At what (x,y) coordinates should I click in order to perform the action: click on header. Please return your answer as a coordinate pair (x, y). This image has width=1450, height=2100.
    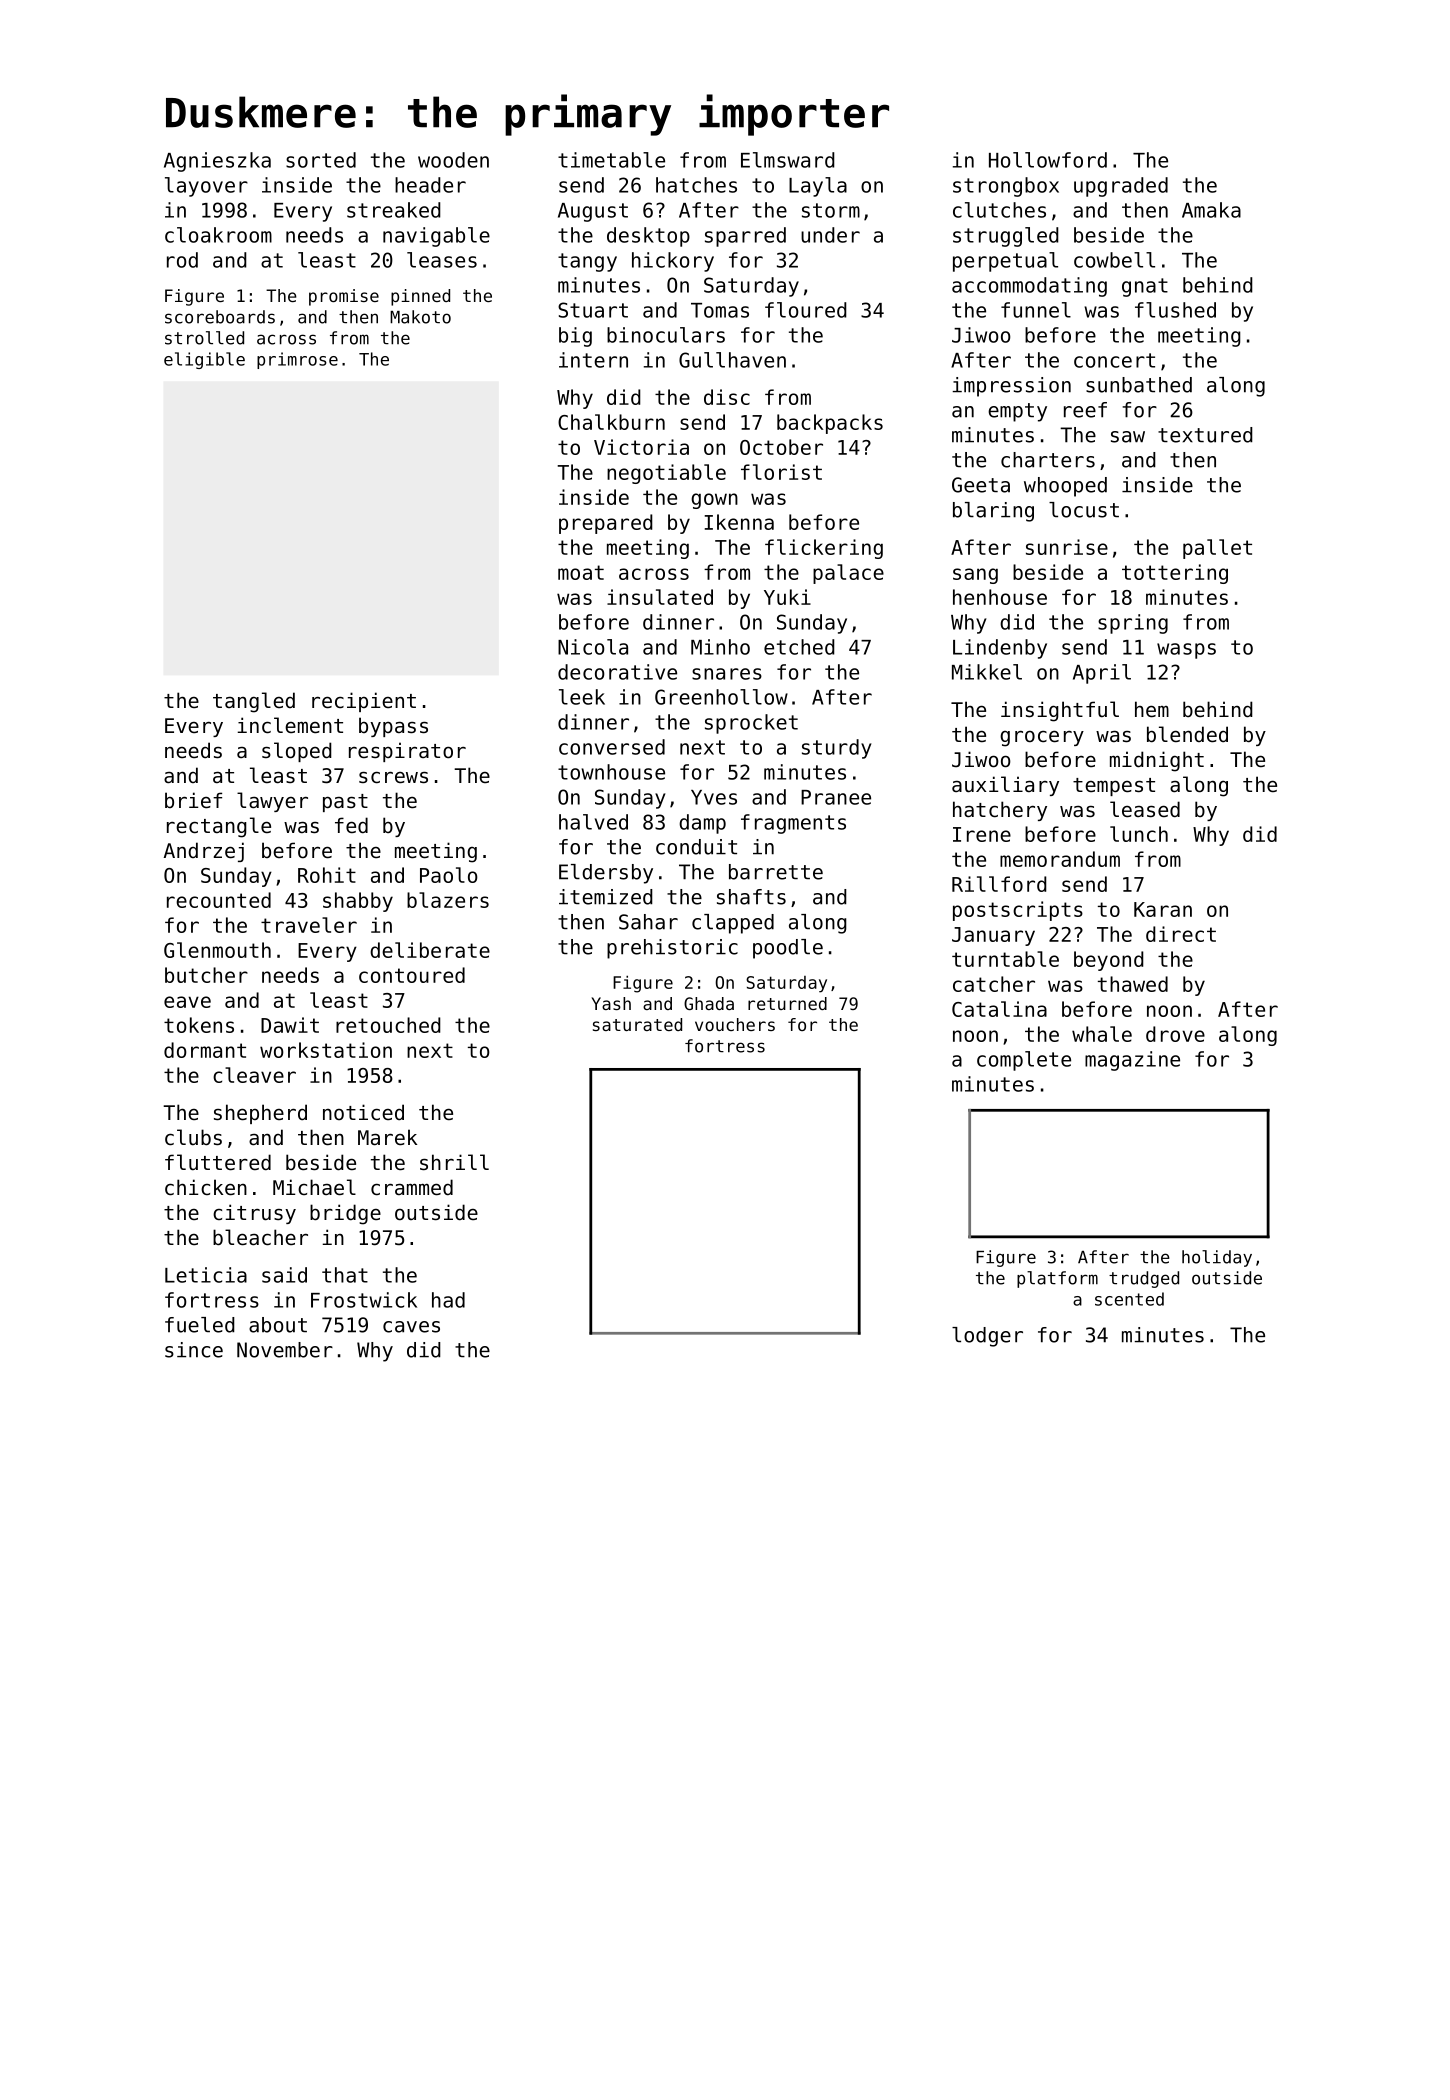
    Looking at the image, I should click on (430, 185).
